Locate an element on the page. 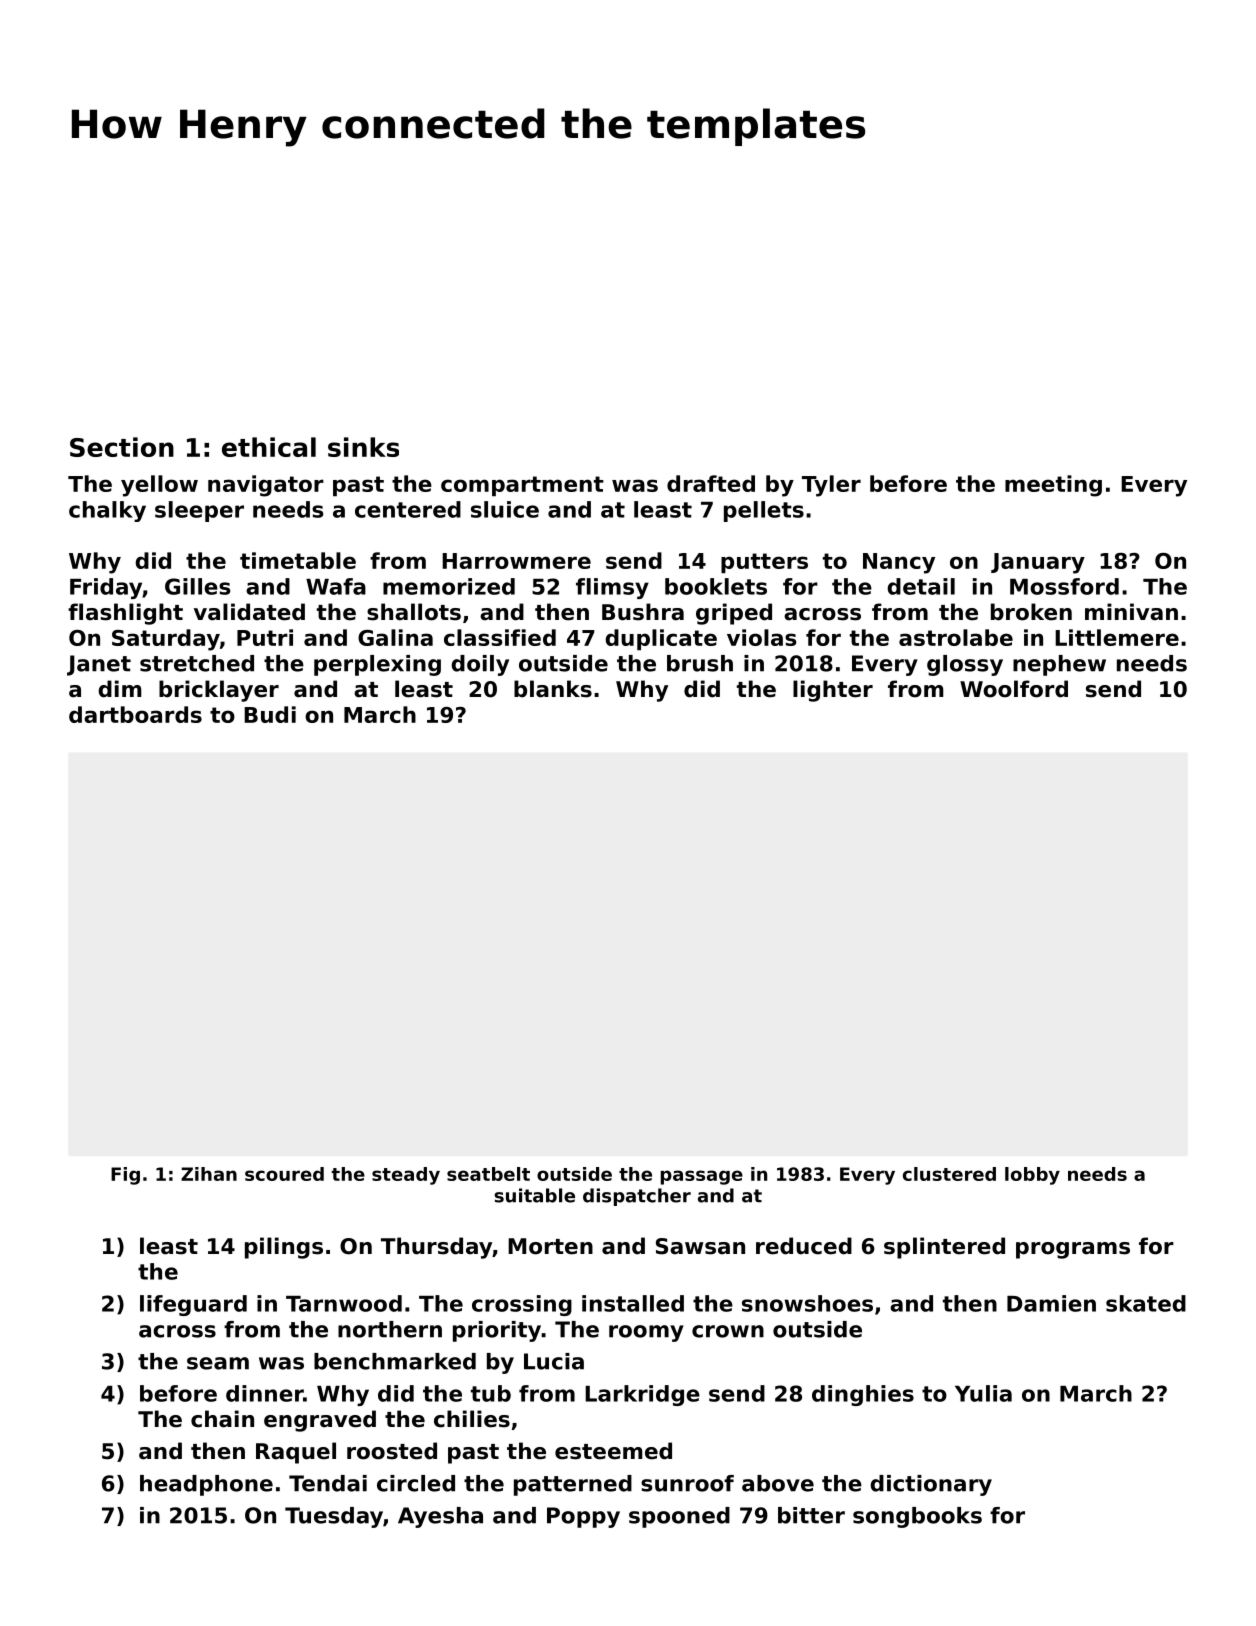 The width and height of the image is (1256, 1626). passage is located at coordinates (702, 1177).
